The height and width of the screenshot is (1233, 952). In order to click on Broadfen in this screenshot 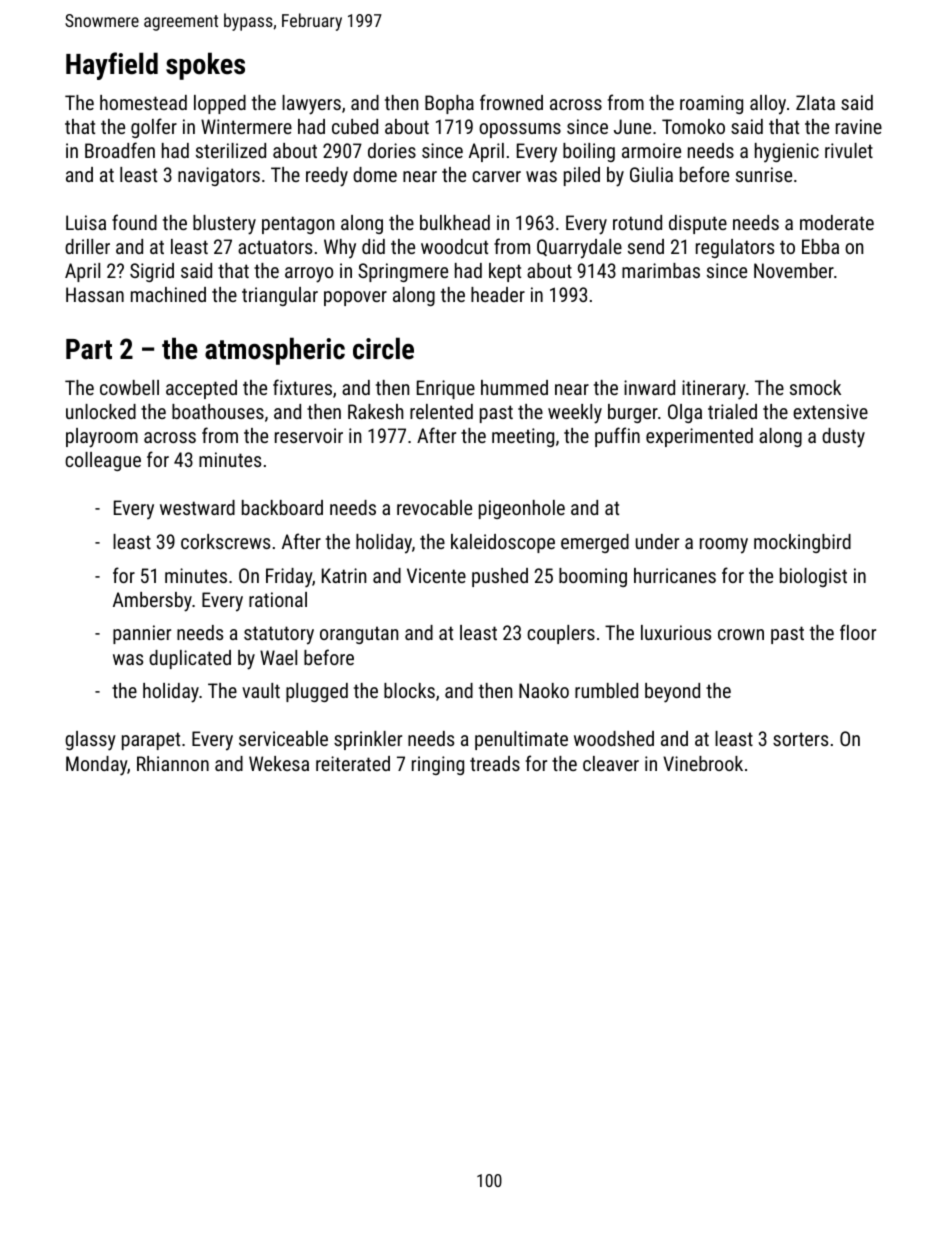, I will do `click(120, 150)`.
